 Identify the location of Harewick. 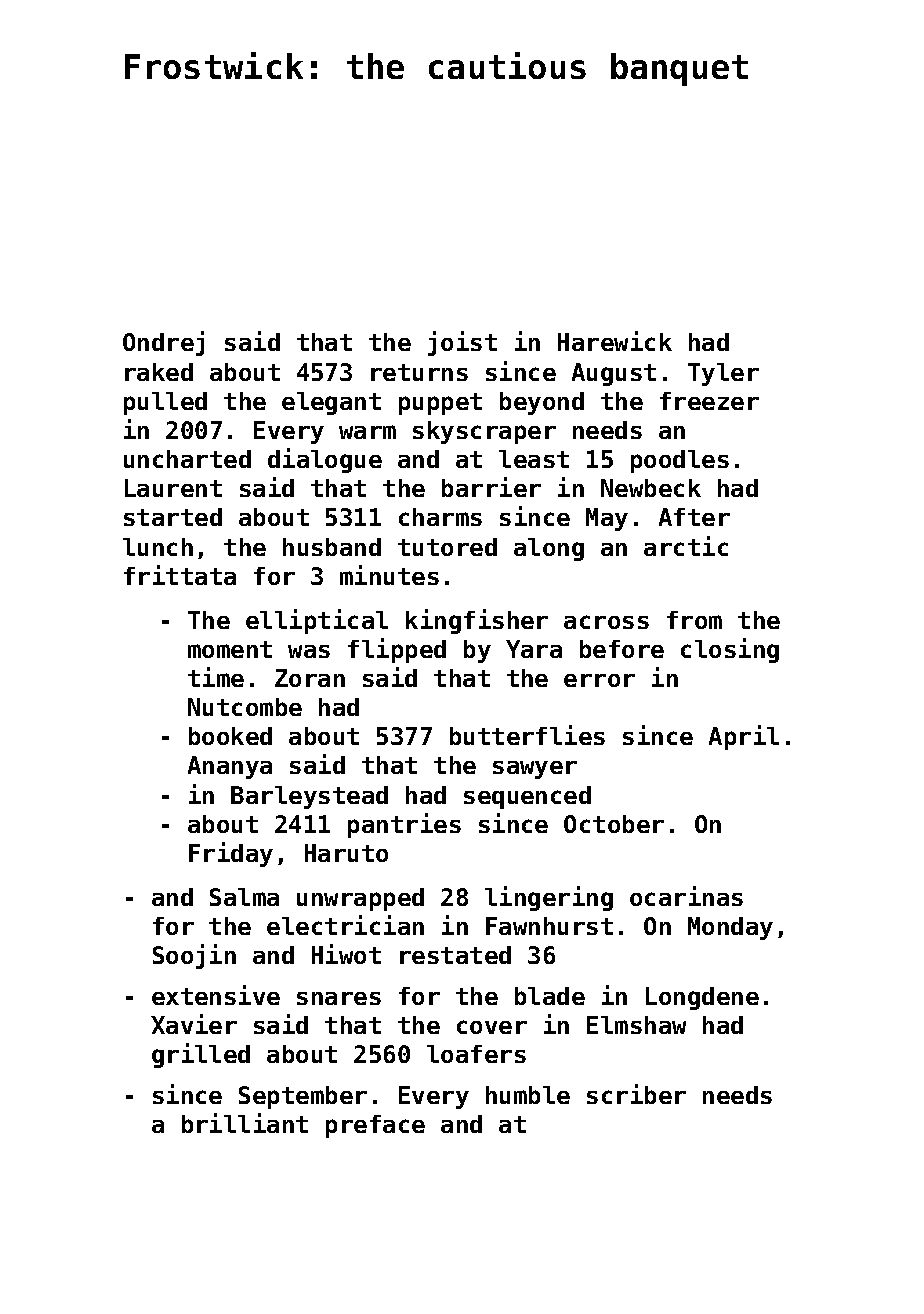
(615, 341).
